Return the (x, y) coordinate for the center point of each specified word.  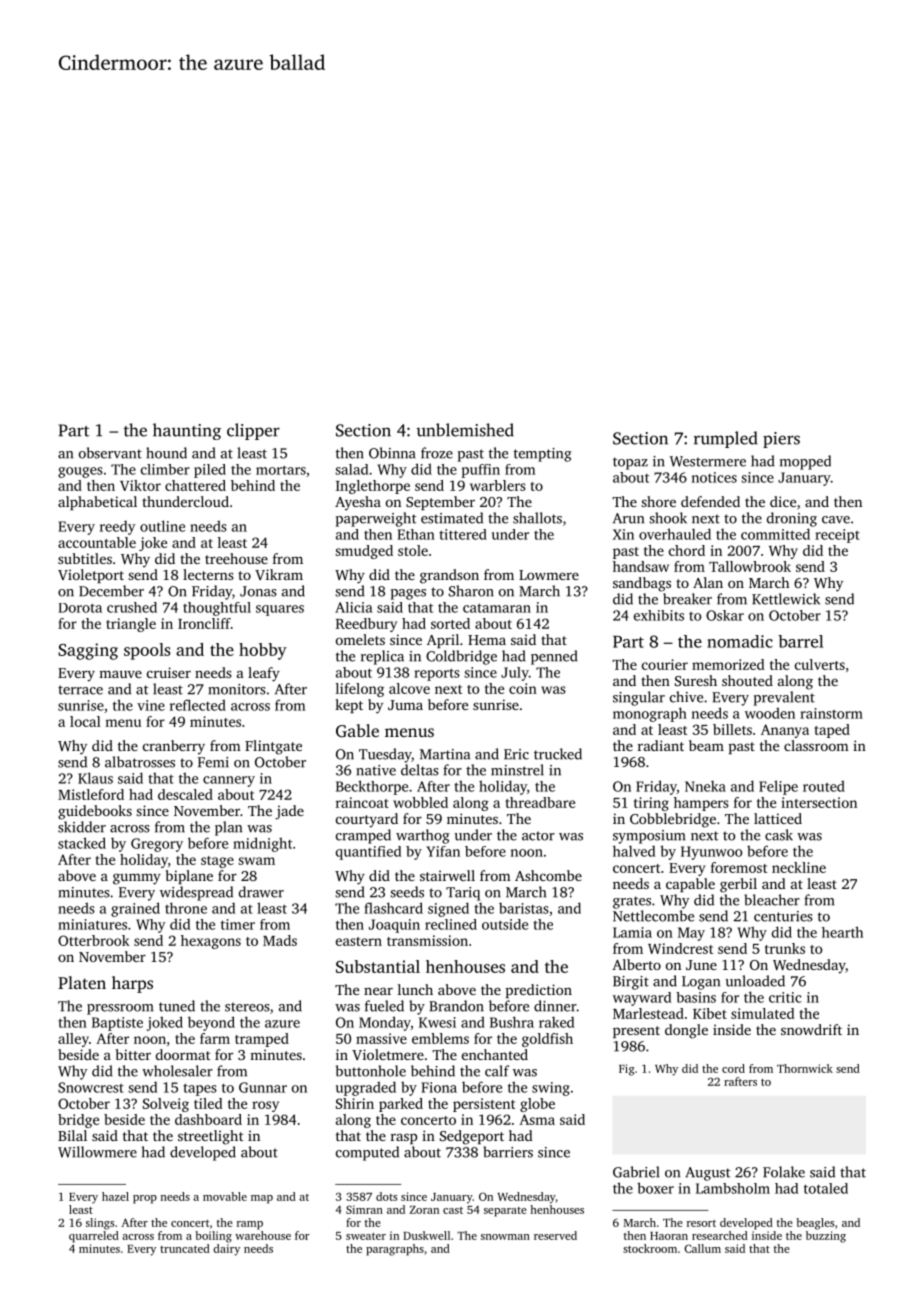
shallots (537, 518)
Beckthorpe (372, 787)
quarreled (94, 1237)
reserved (555, 1235)
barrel (800, 641)
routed (824, 786)
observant (110, 453)
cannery (229, 781)
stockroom (650, 1248)
